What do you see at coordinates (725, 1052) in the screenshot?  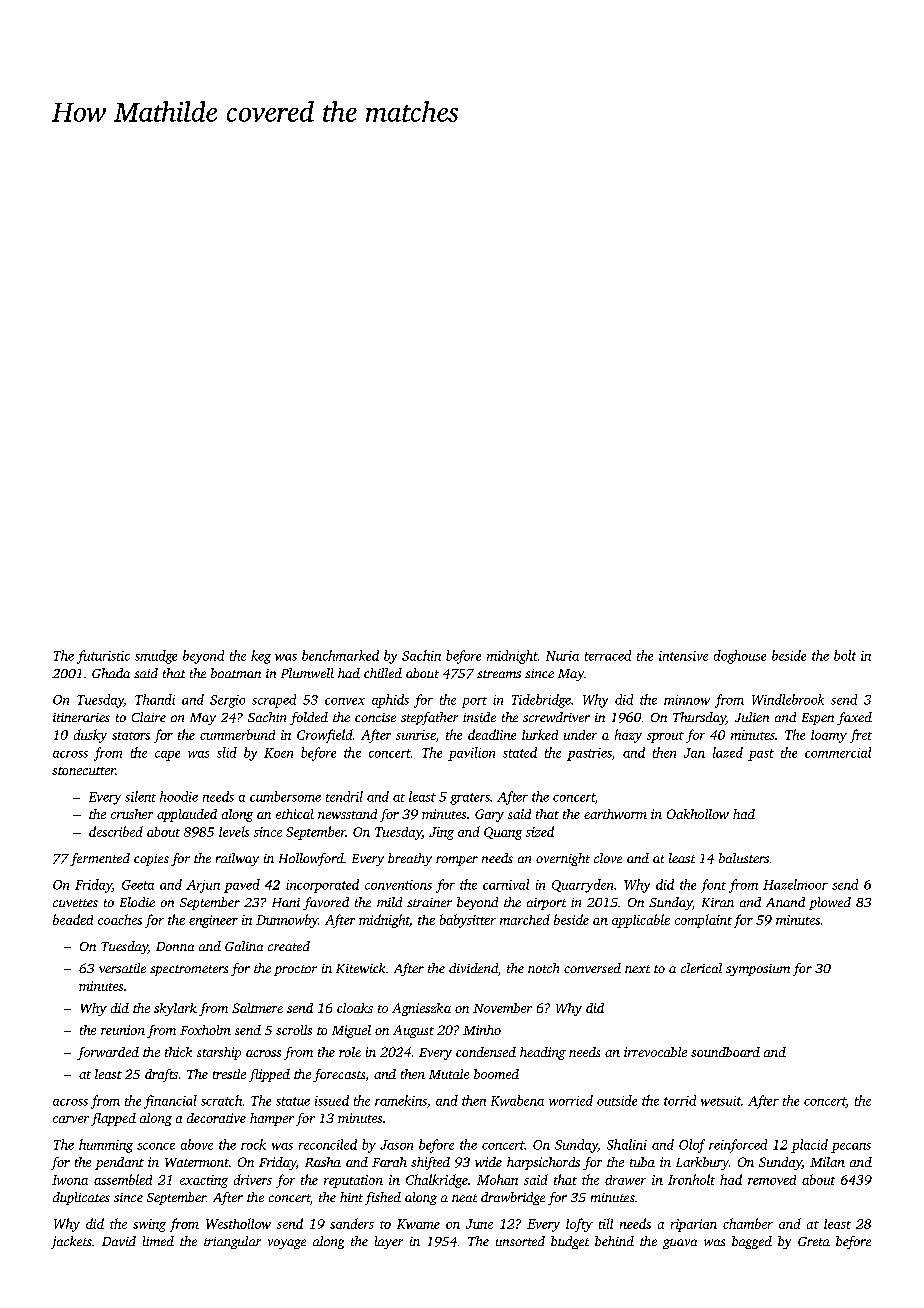 I see `soundboard` at bounding box center [725, 1052].
